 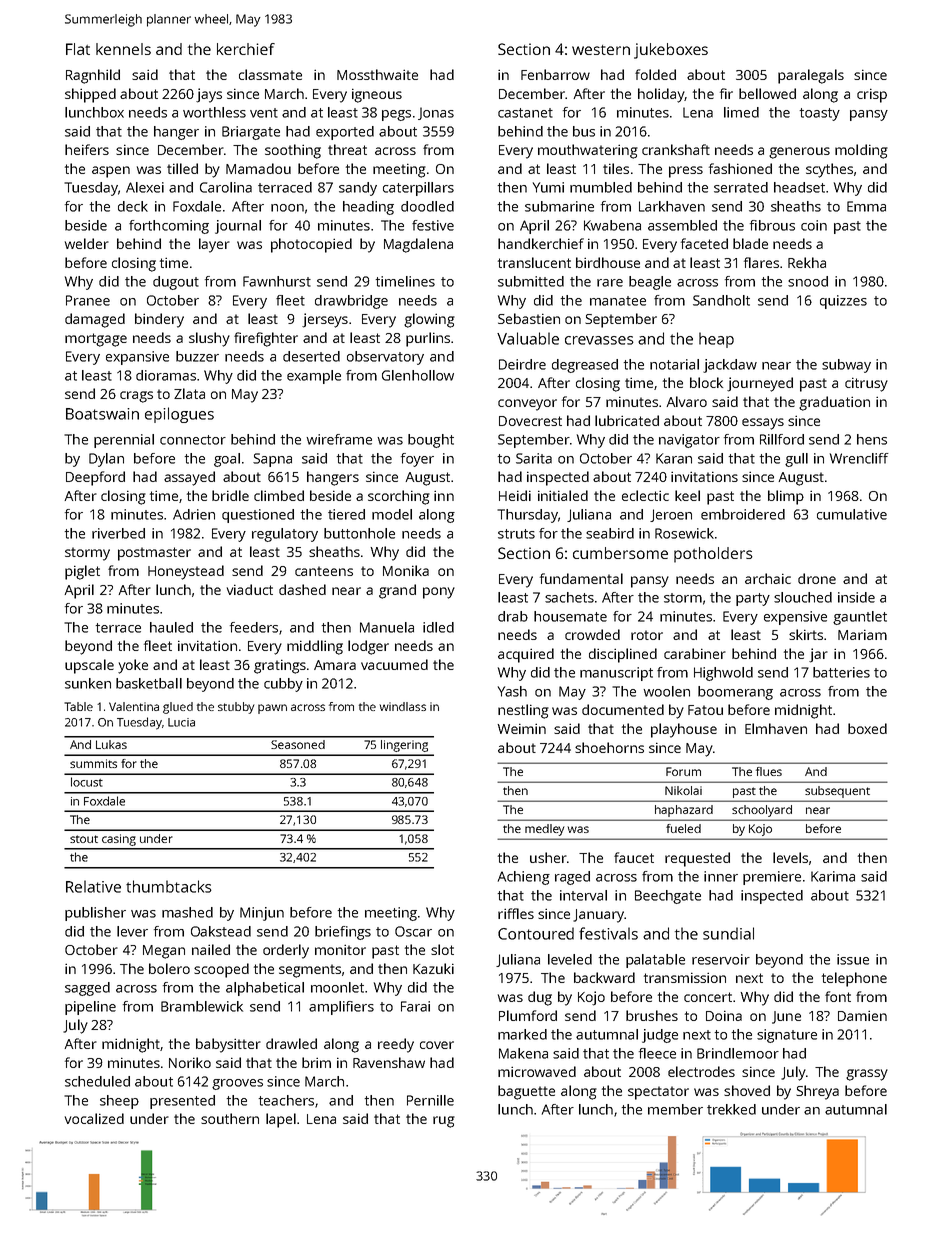 I want to click on Bramblewick, so click(x=202, y=1006).
